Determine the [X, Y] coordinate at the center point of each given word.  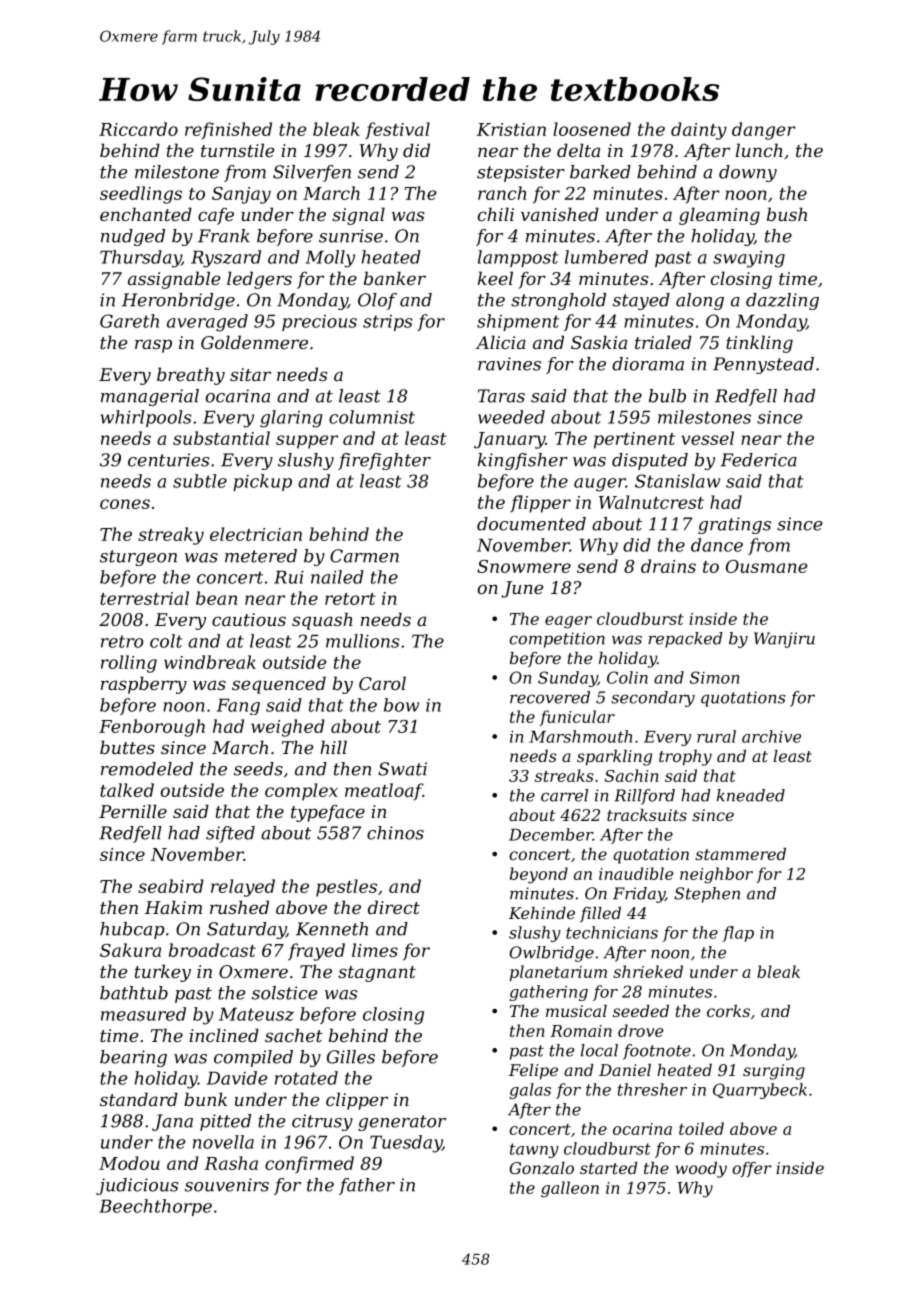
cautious [249, 619]
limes [375, 950]
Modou [129, 1163]
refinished [228, 130]
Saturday [246, 930]
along [700, 301]
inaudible [636, 873]
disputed [650, 461]
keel [495, 278]
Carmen [364, 556]
